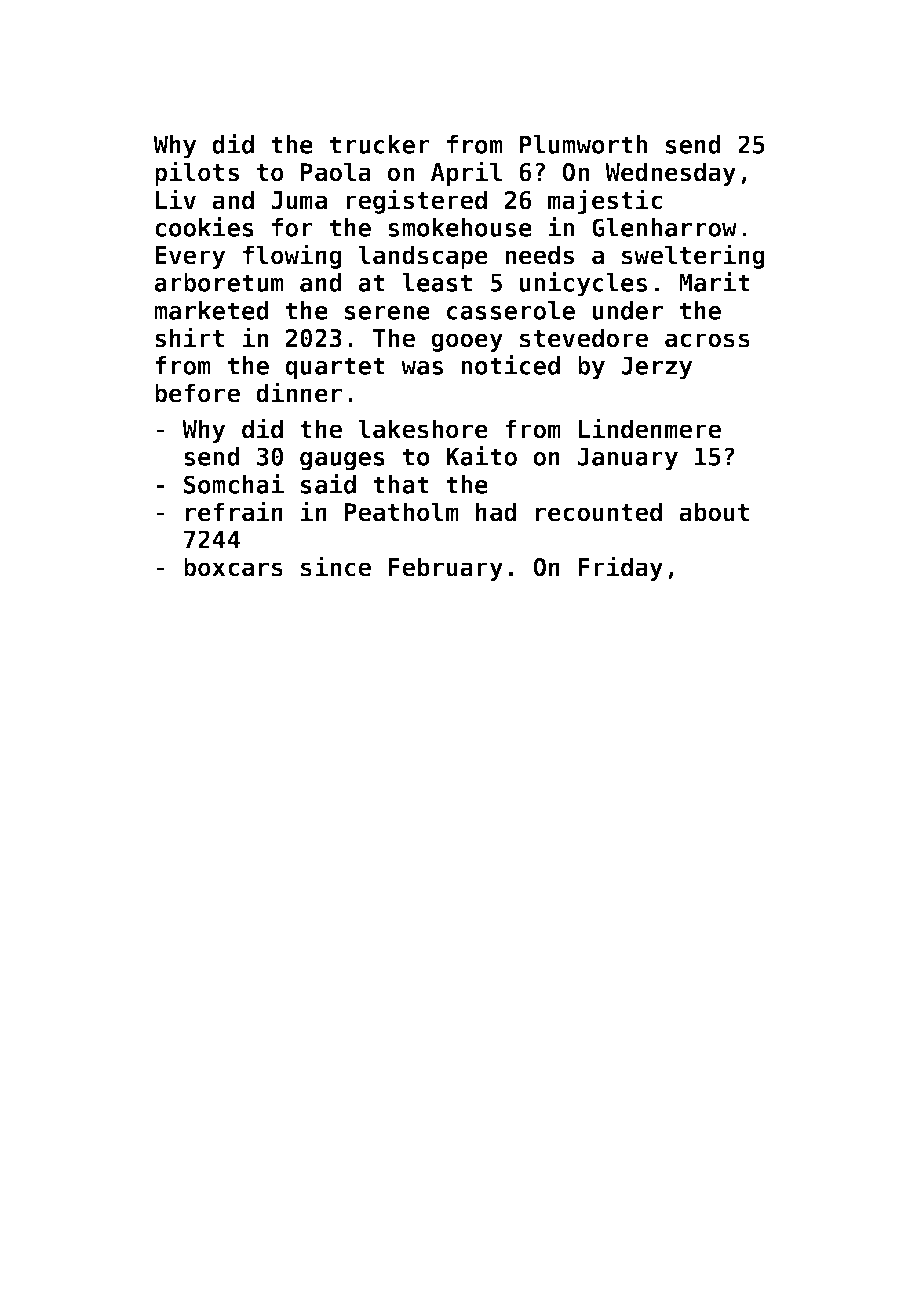  What do you see at coordinates (445, 569) in the screenshot?
I see `February` at bounding box center [445, 569].
